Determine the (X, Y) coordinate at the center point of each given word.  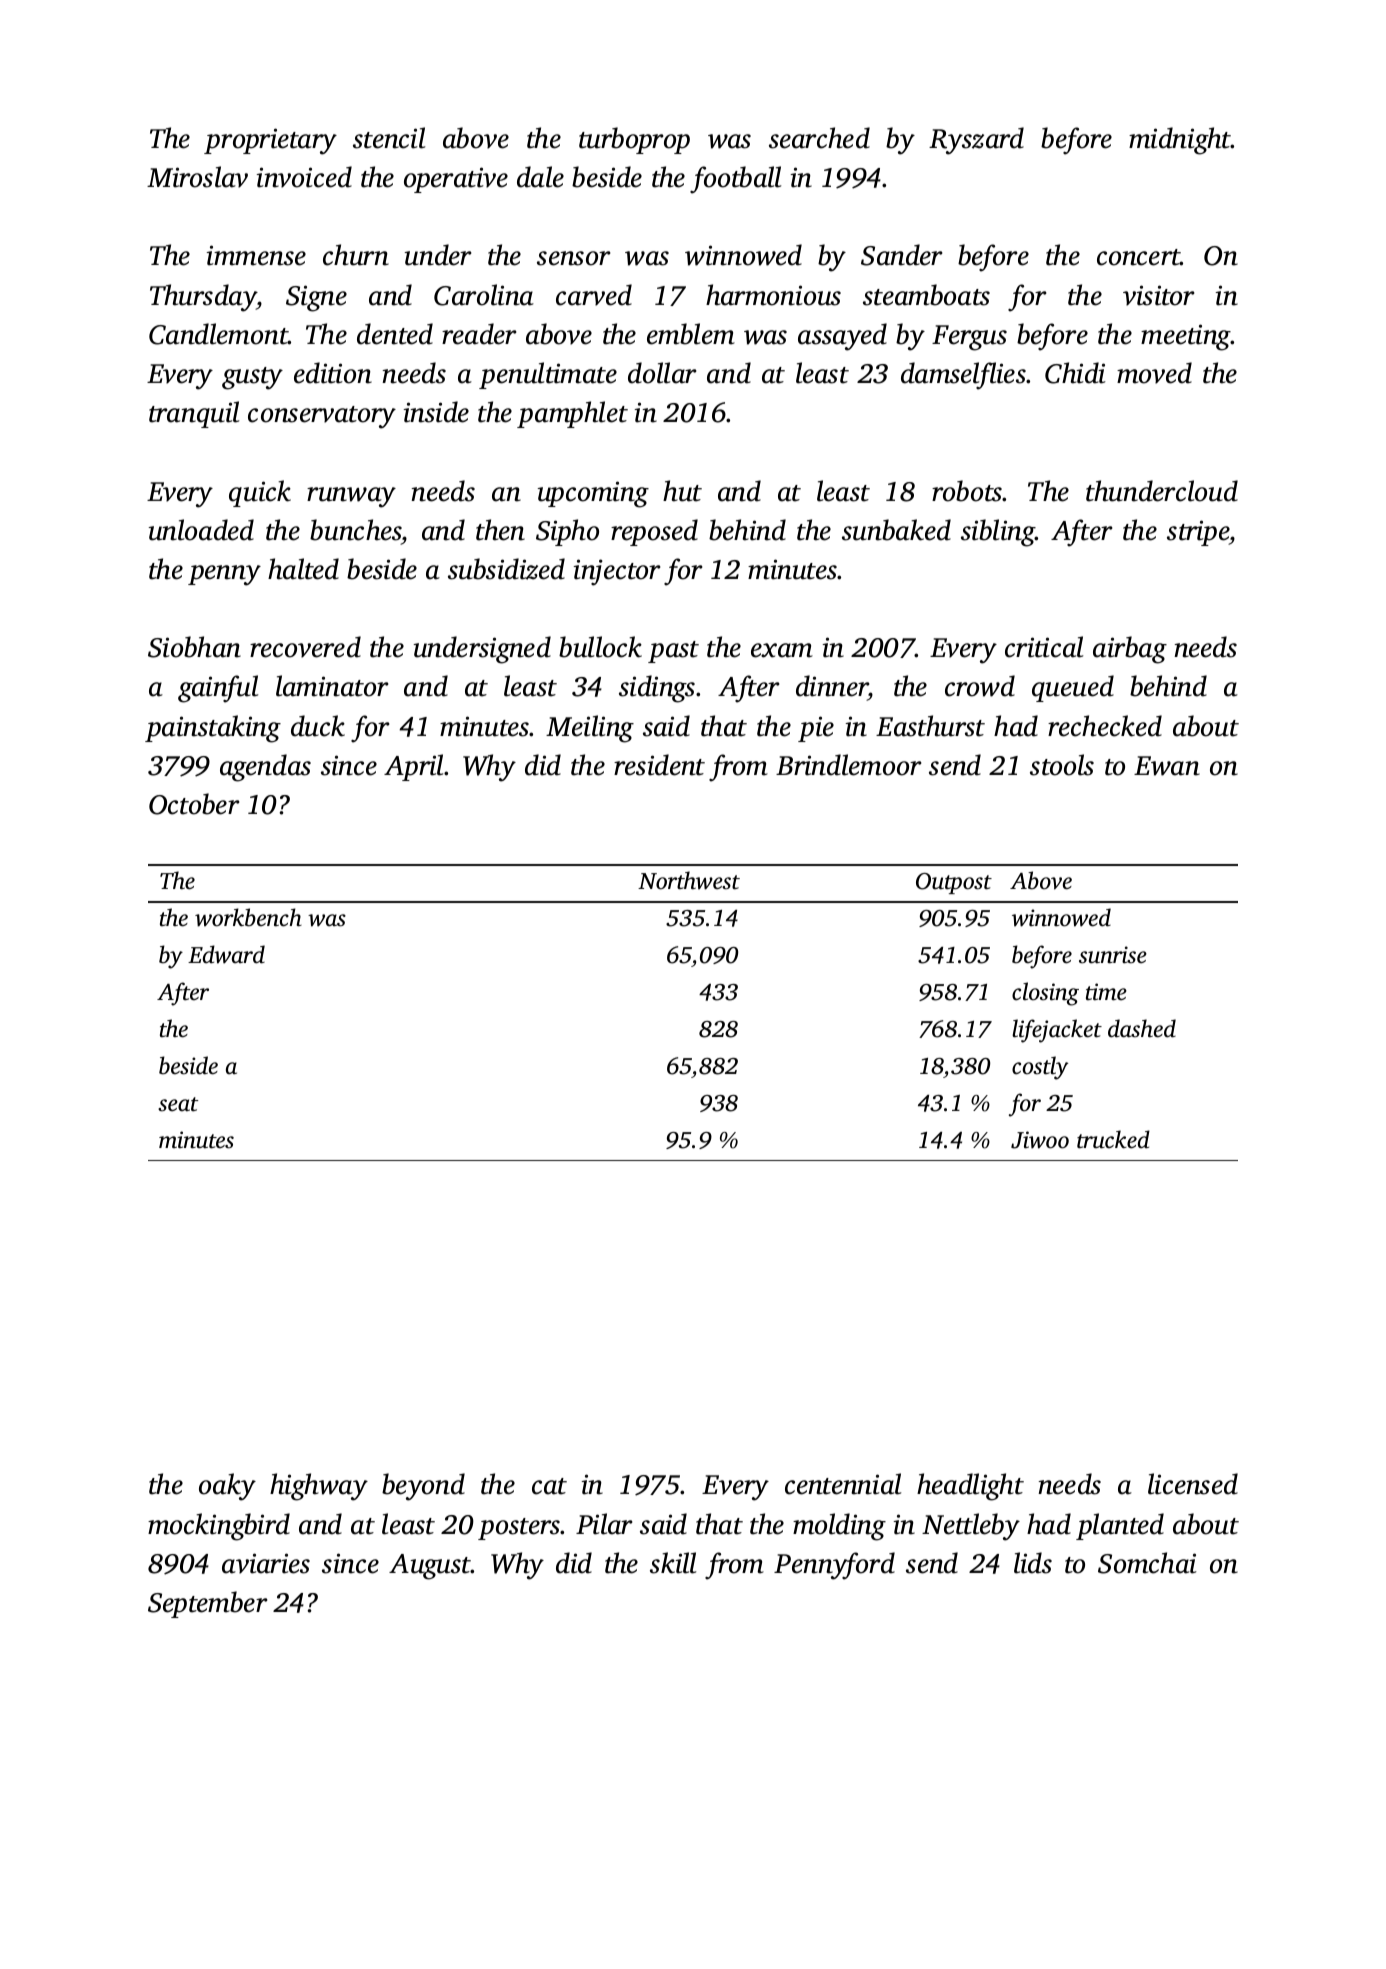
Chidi (1075, 373)
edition (333, 373)
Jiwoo (1040, 1140)
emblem (691, 334)
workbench (248, 917)
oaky (227, 1487)
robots (967, 491)
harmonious (773, 295)
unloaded (201, 530)
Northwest (689, 880)
